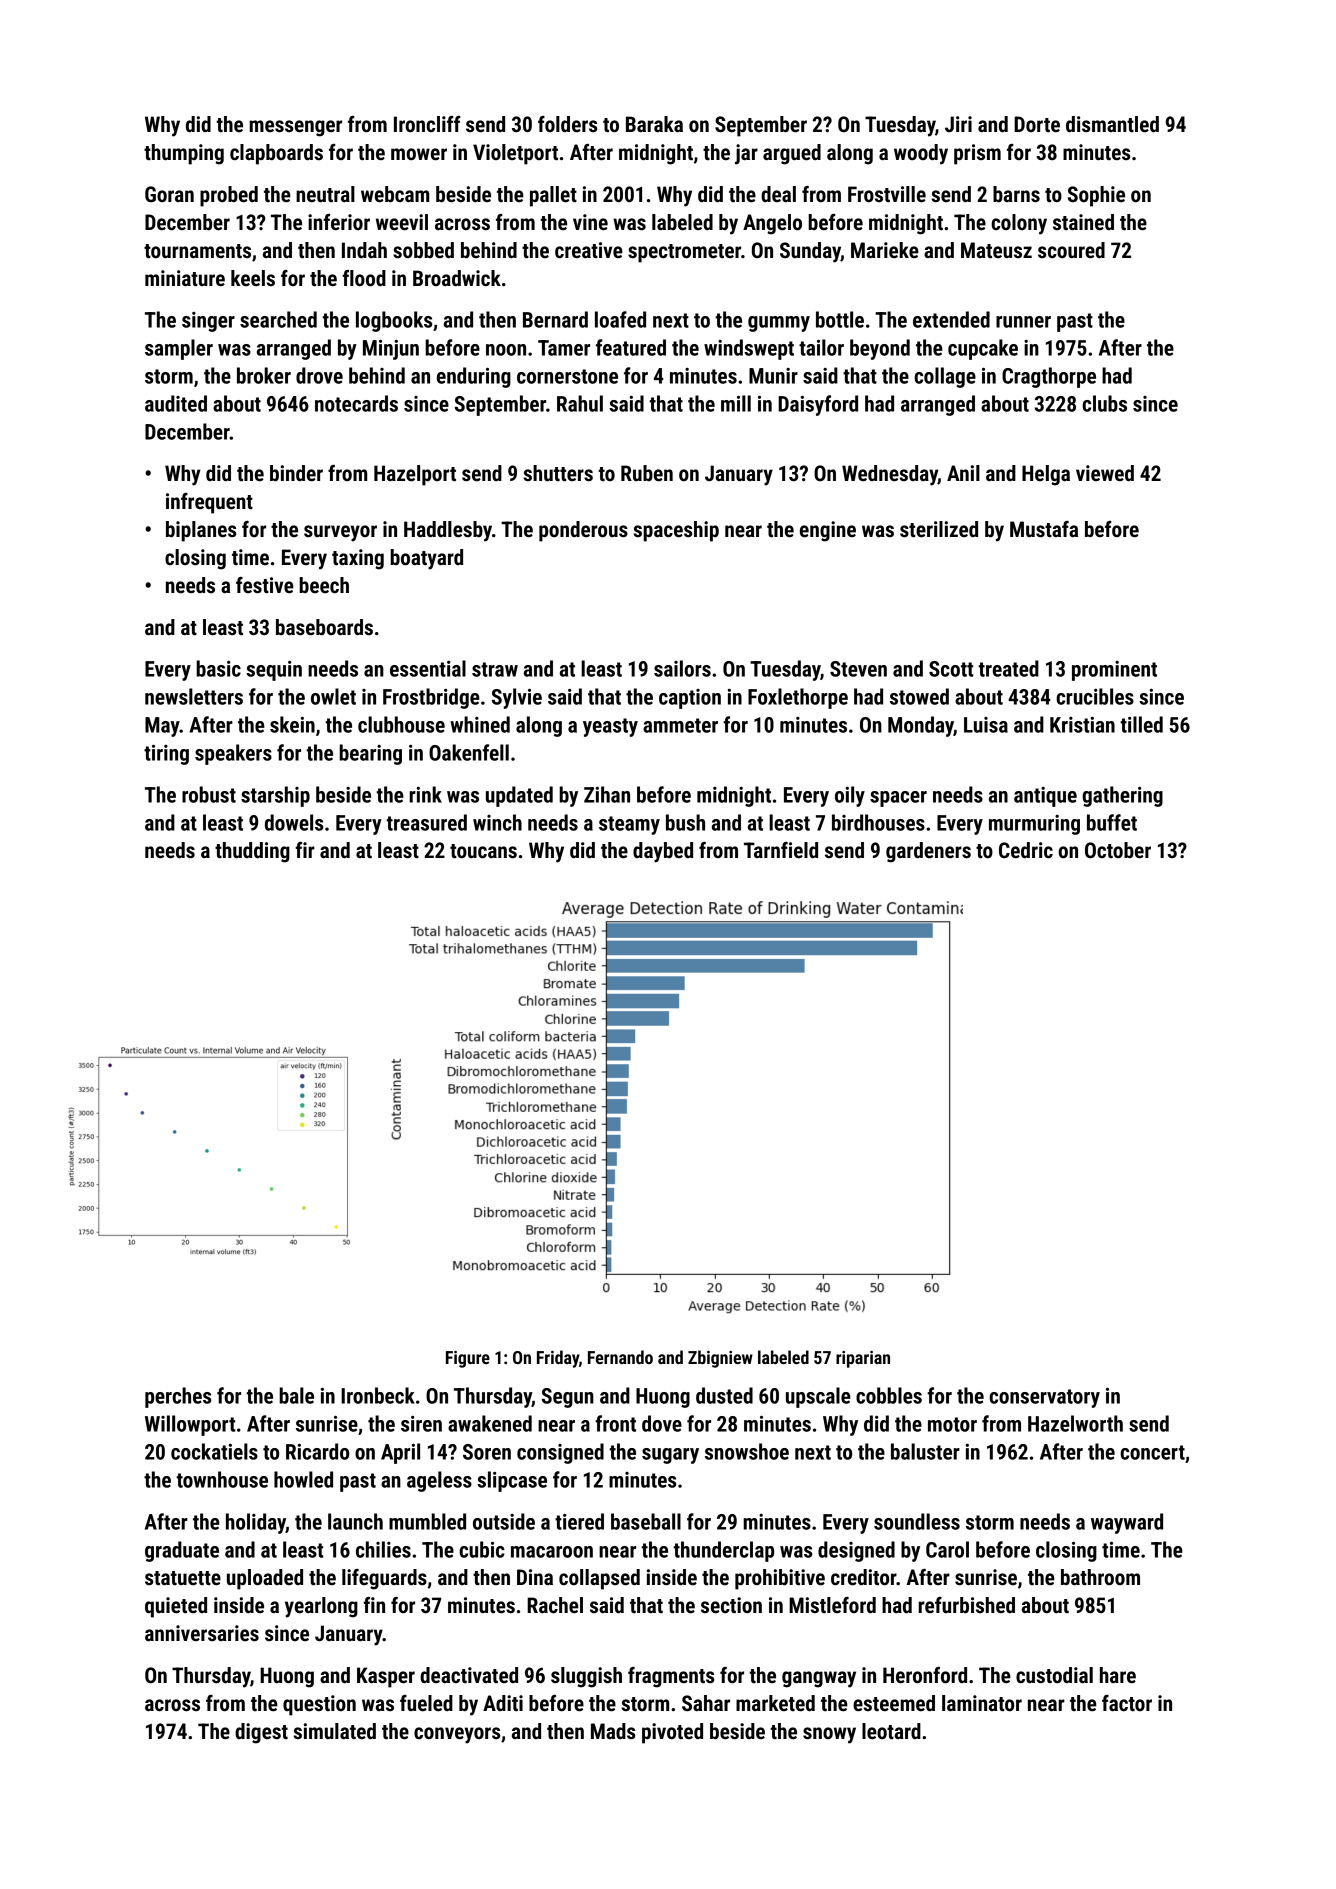 The image size is (1336, 1889). Describe the element at coordinates (620, 1357) in the screenshot. I see `Fernando` at that location.
